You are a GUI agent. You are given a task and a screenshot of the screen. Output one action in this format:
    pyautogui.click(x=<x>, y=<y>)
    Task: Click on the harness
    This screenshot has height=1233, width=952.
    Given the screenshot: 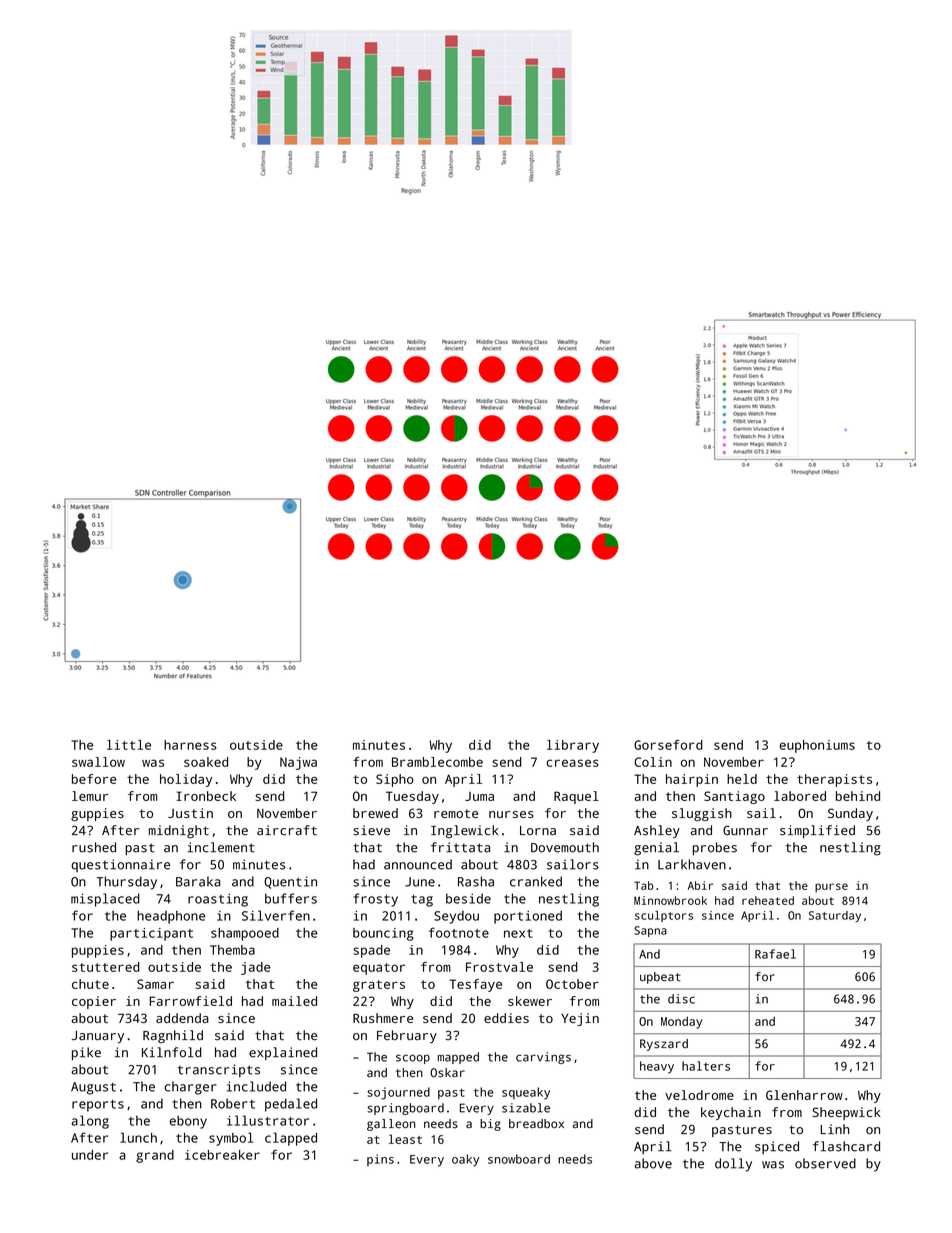 What is the action you would take?
    pyautogui.click(x=190, y=745)
